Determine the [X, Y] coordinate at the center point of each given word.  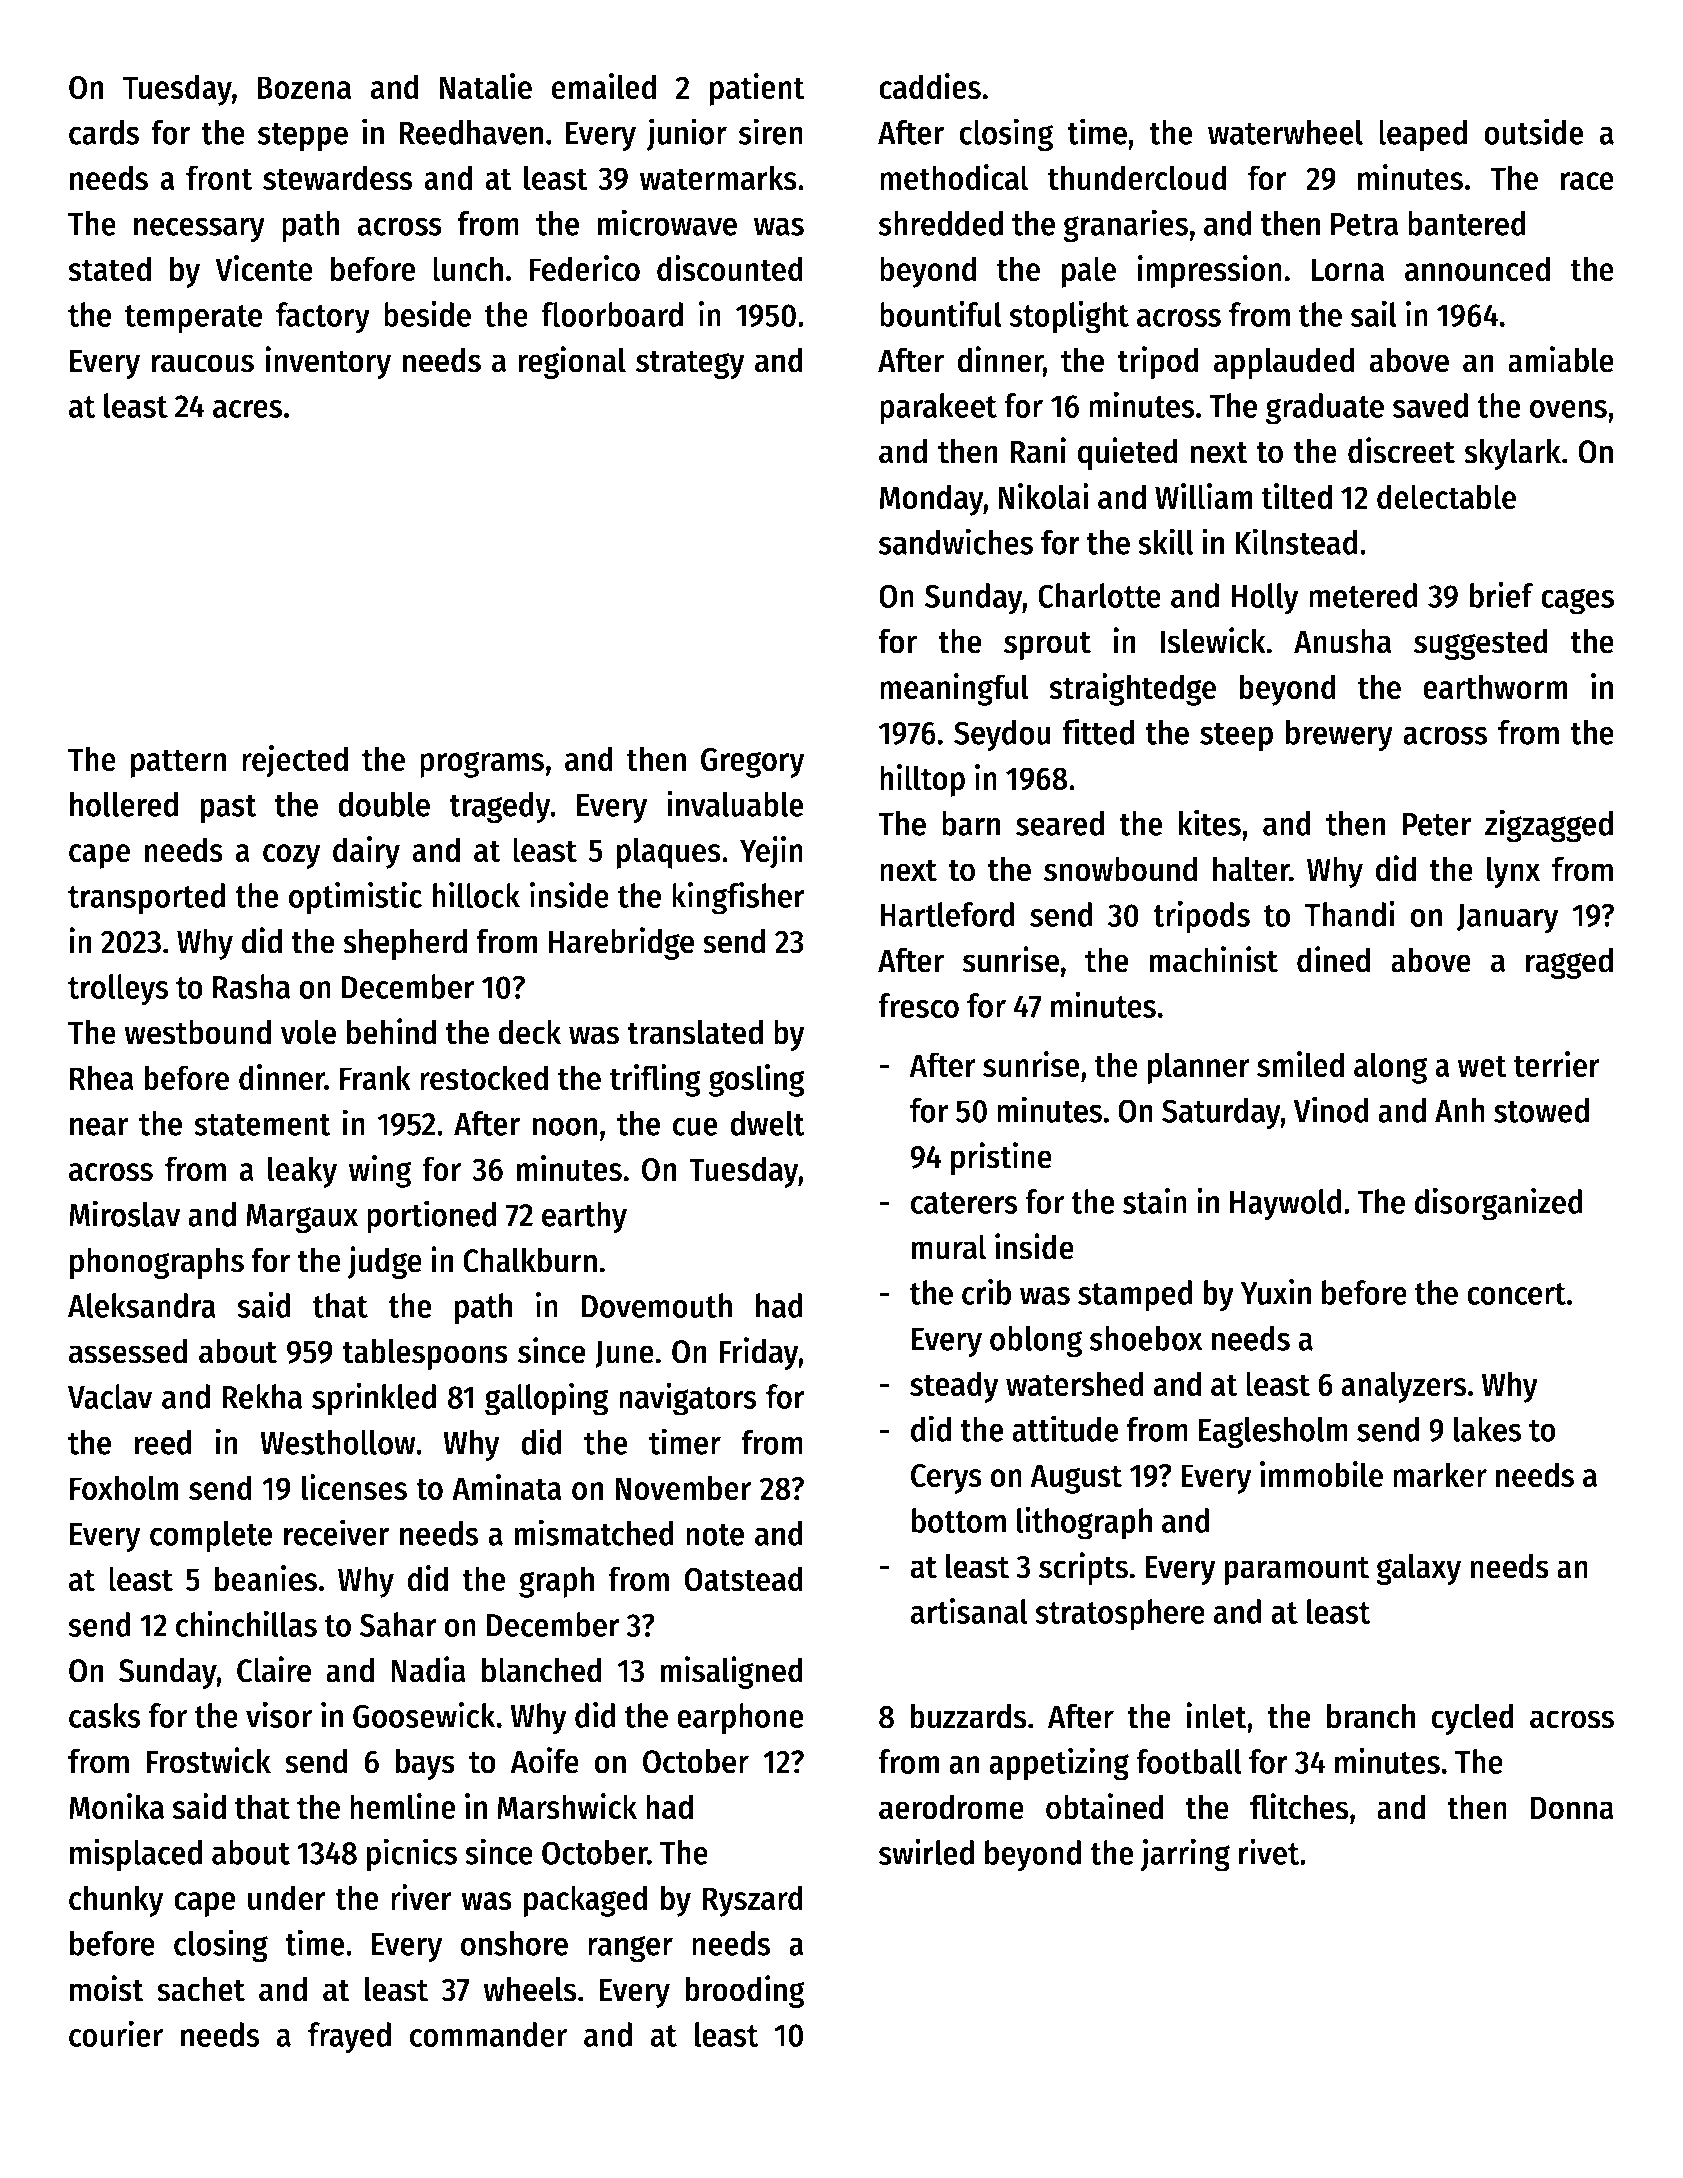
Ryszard [753, 1901]
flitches [1299, 1806]
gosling [757, 1080]
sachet [201, 1989]
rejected [295, 761]
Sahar [398, 1624]
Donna [1572, 1808]
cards [104, 132]
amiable [1561, 359]
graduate [1325, 409]
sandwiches [956, 541]
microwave [667, 222]
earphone [740, 1719]
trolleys [118, 990]
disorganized [1498, 1204]
